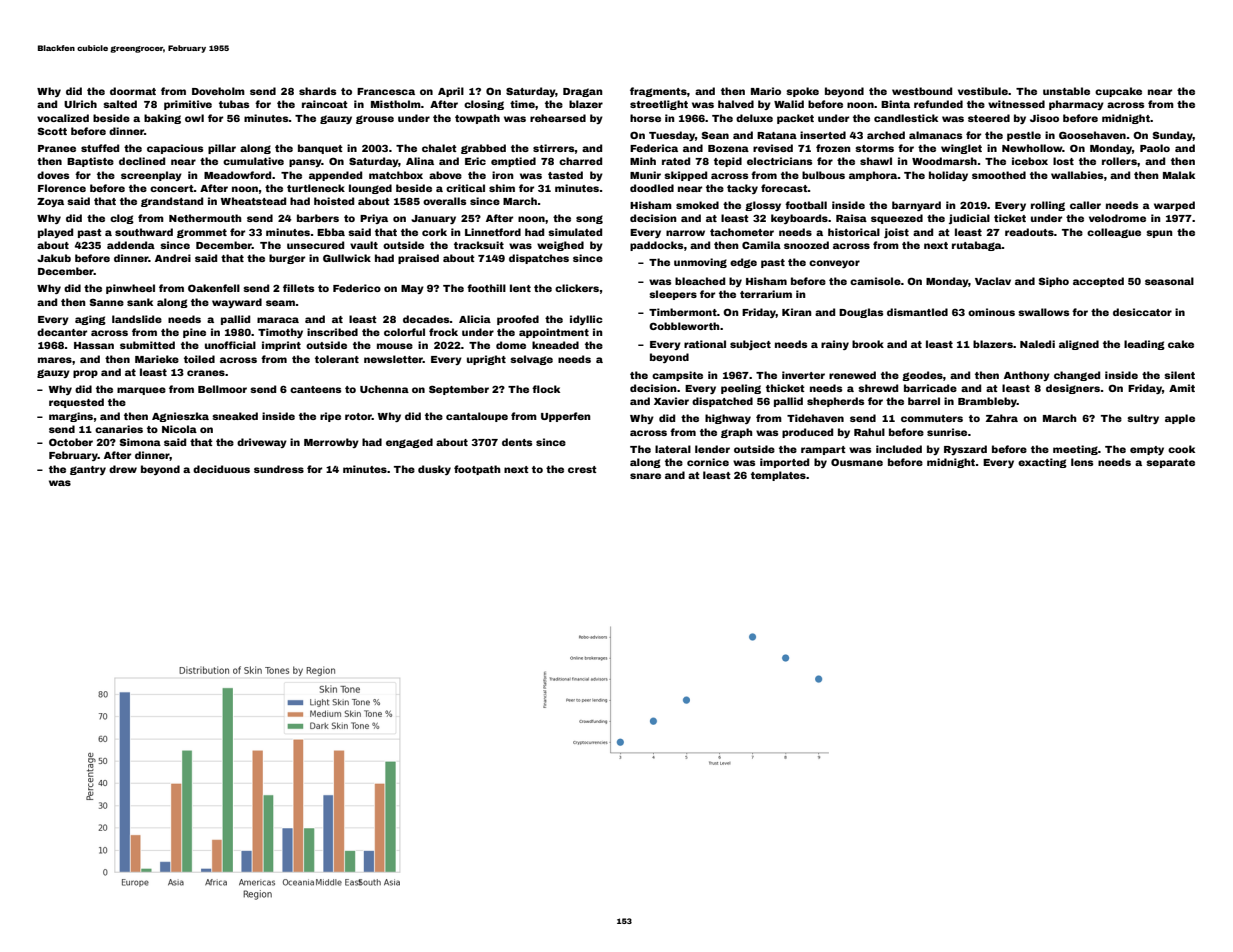  Describe the element at coordinates (278, 320) in the screenshot. I see `maraca` at that location.
